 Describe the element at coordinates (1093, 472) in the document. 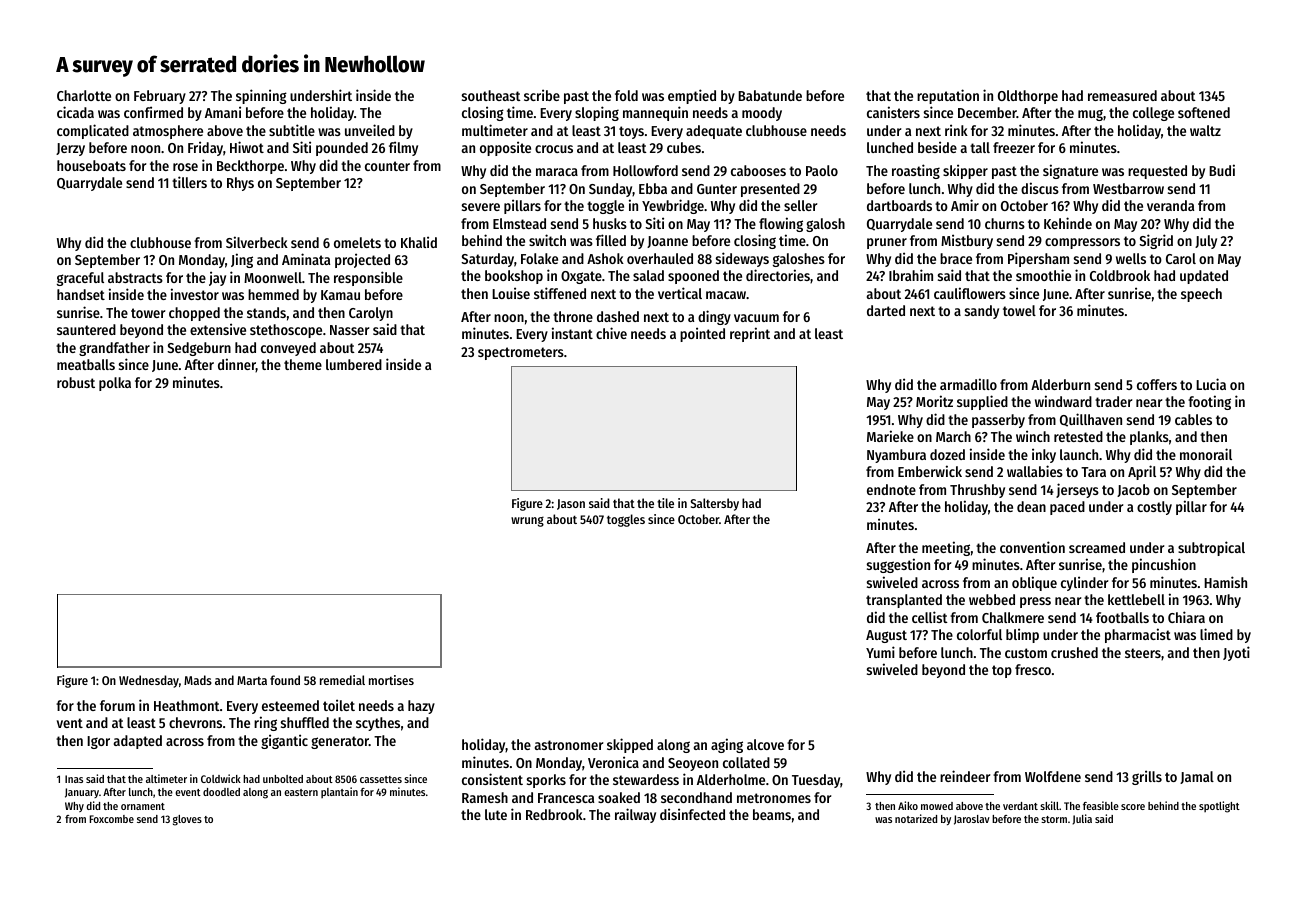

I see `Tara` at that location.
